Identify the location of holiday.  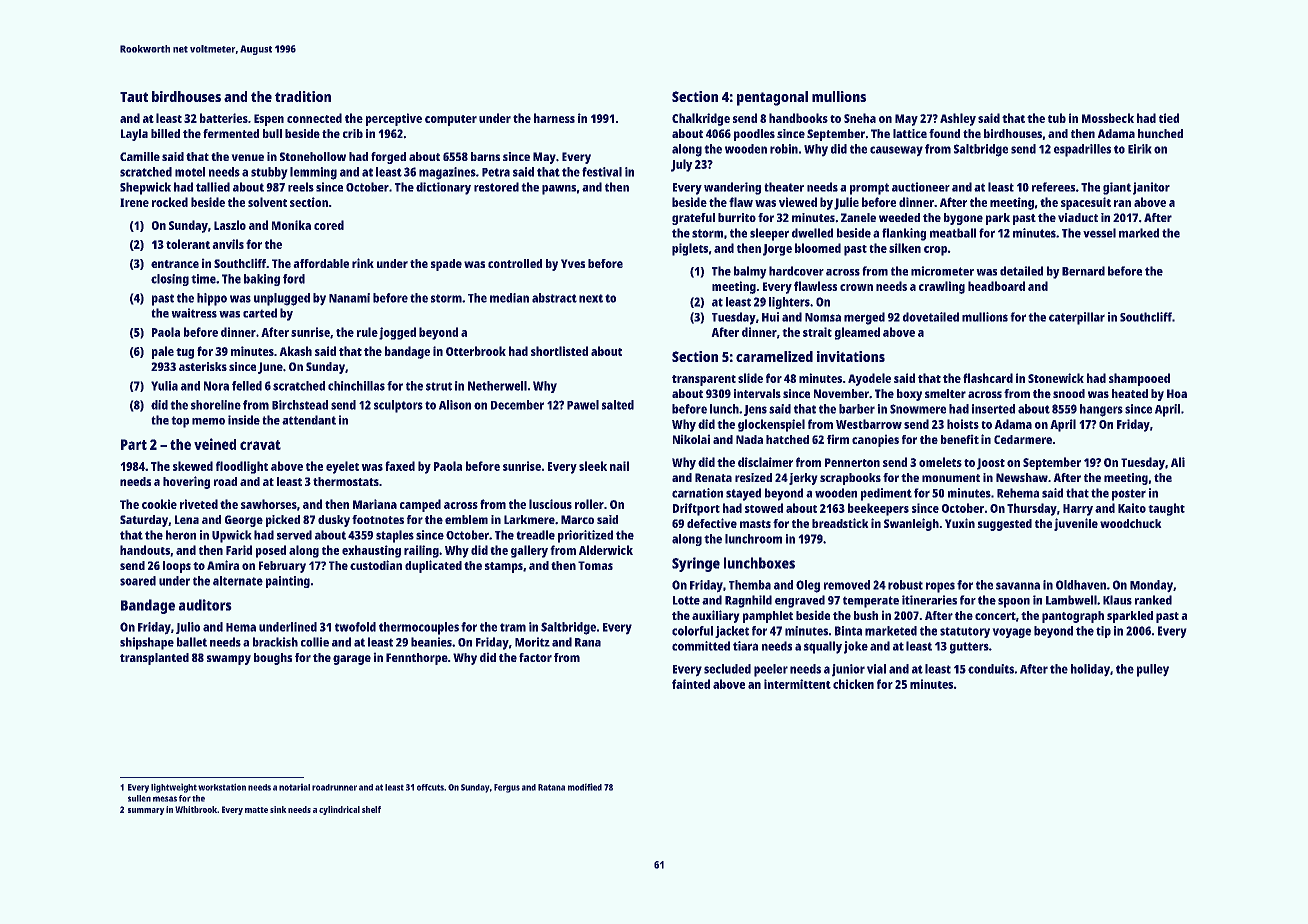
(1090, 670).
